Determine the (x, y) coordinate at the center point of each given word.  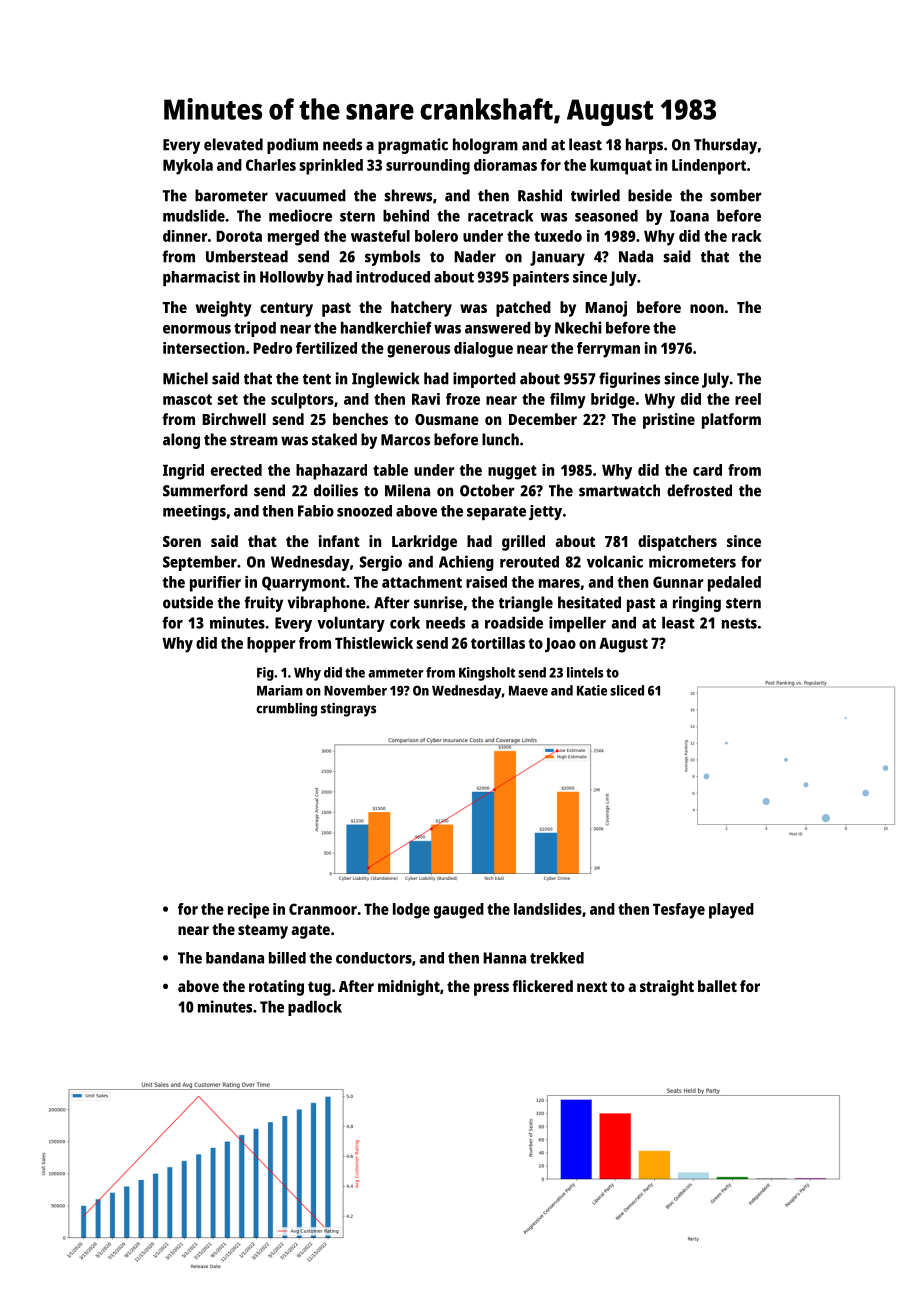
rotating (276, 988)
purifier (215, 584)
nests (739, 623)
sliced (627, 690)
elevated (233, 144)
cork (405, 623)
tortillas (498, 643)
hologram (485, 146)
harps (644, 146)
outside (188, 602)
